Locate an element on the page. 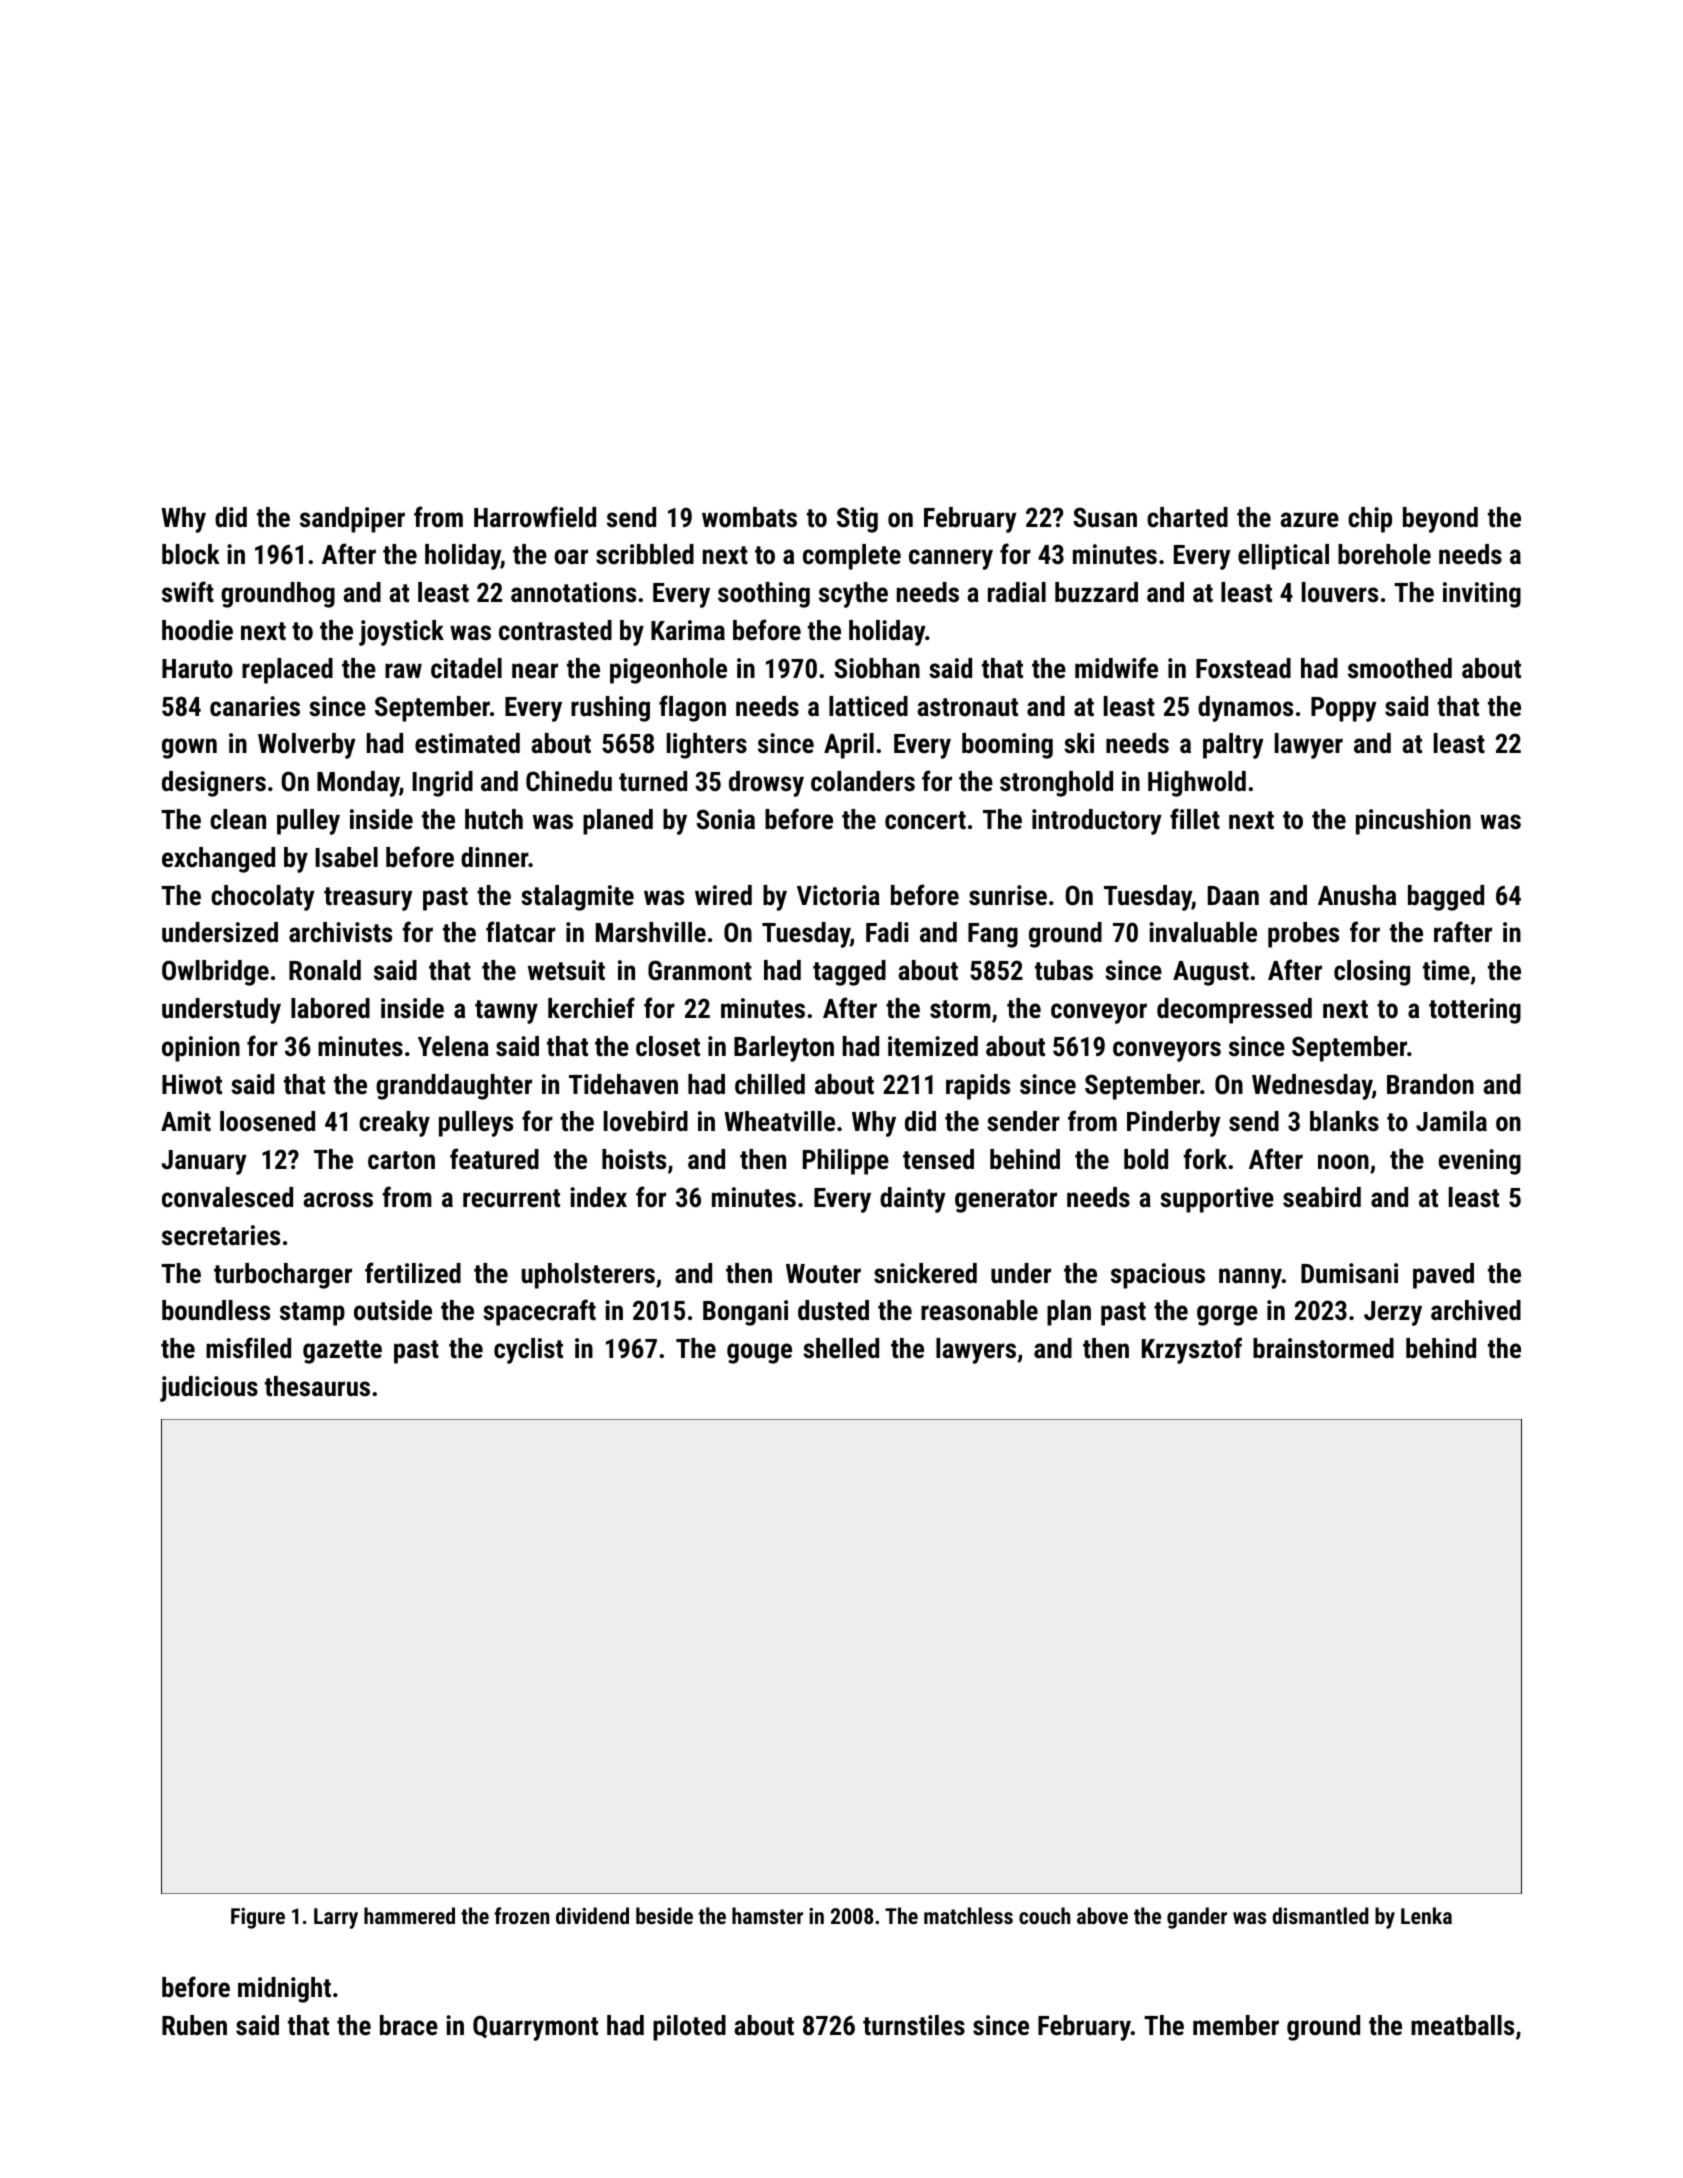  Yelena is located at coordinates (453, 1046).
